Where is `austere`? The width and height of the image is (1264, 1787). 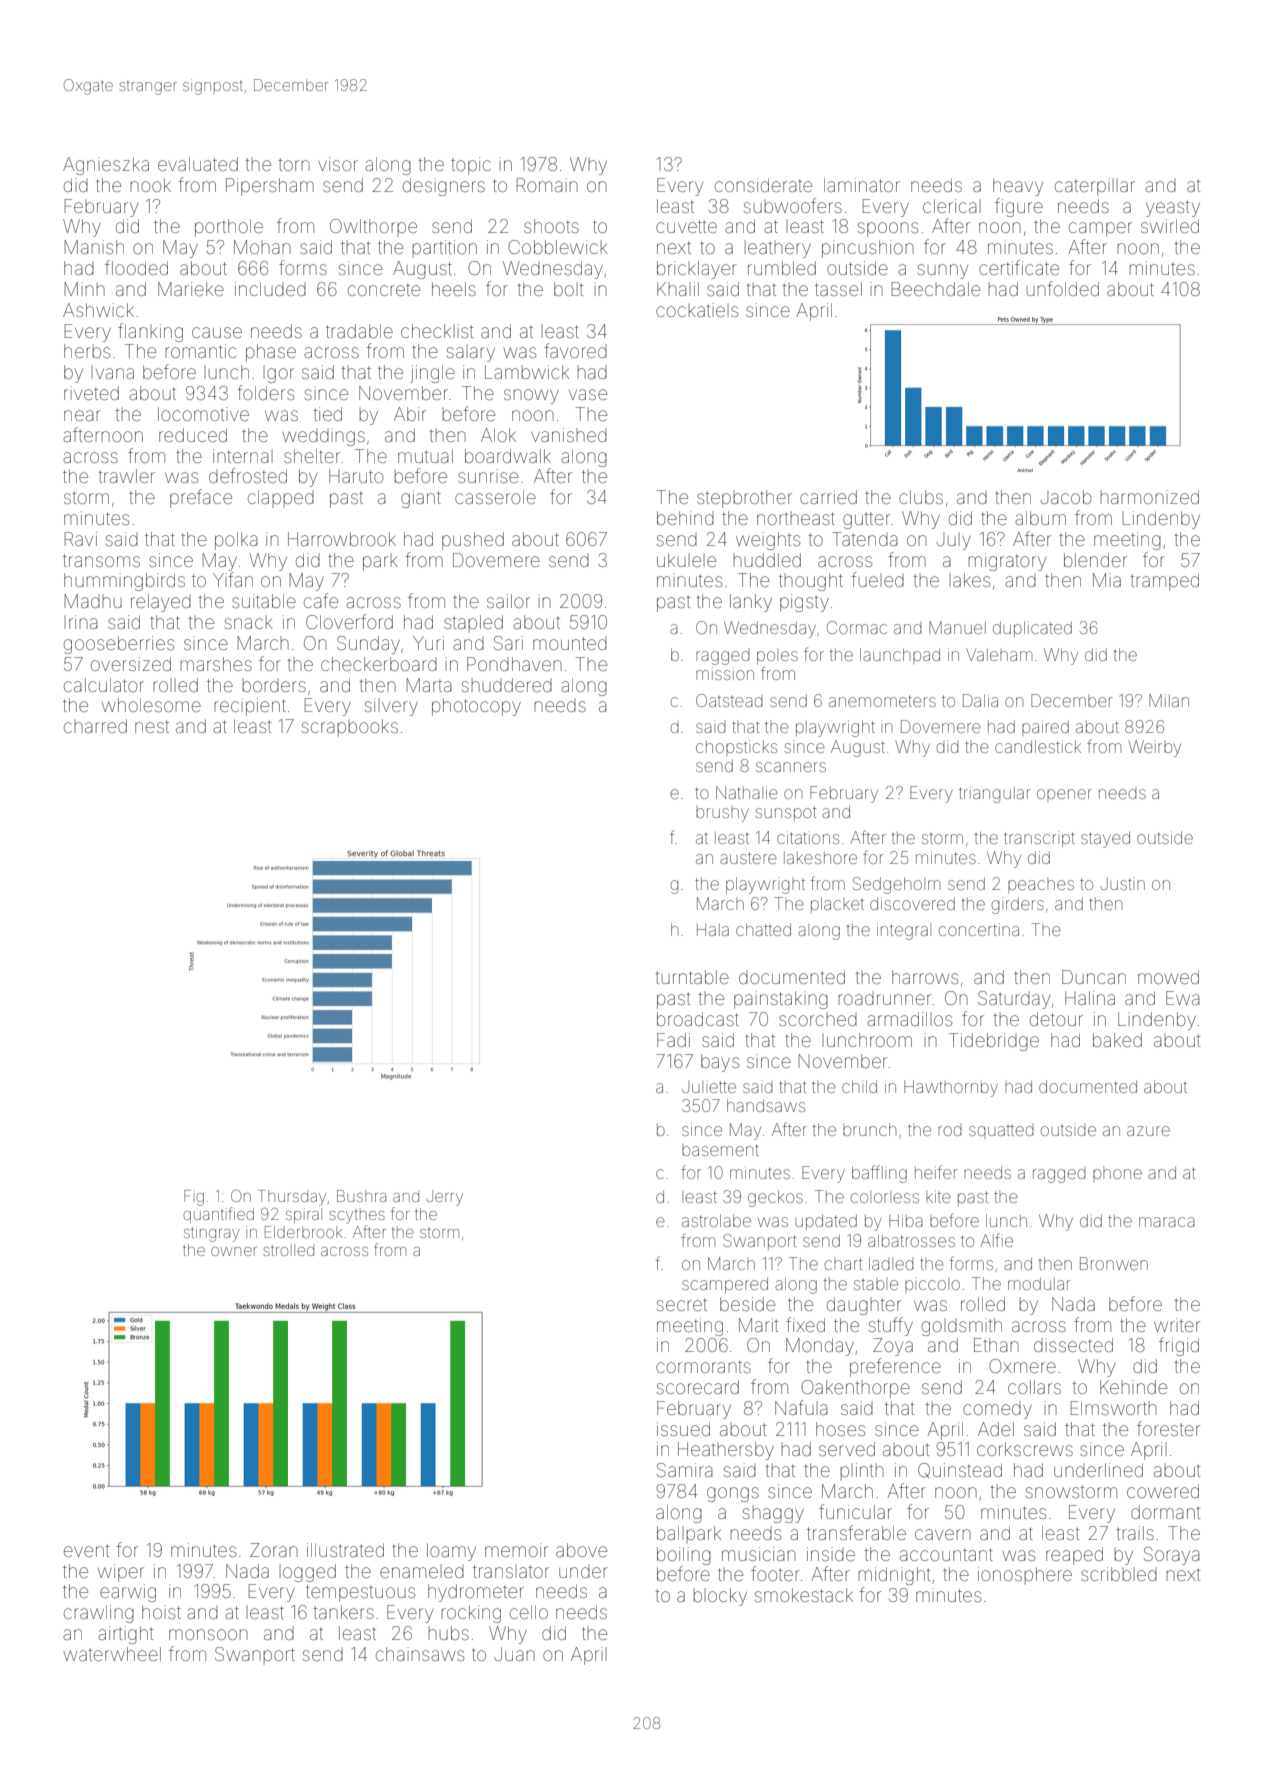 austere is located at coordinates (748, 858).
